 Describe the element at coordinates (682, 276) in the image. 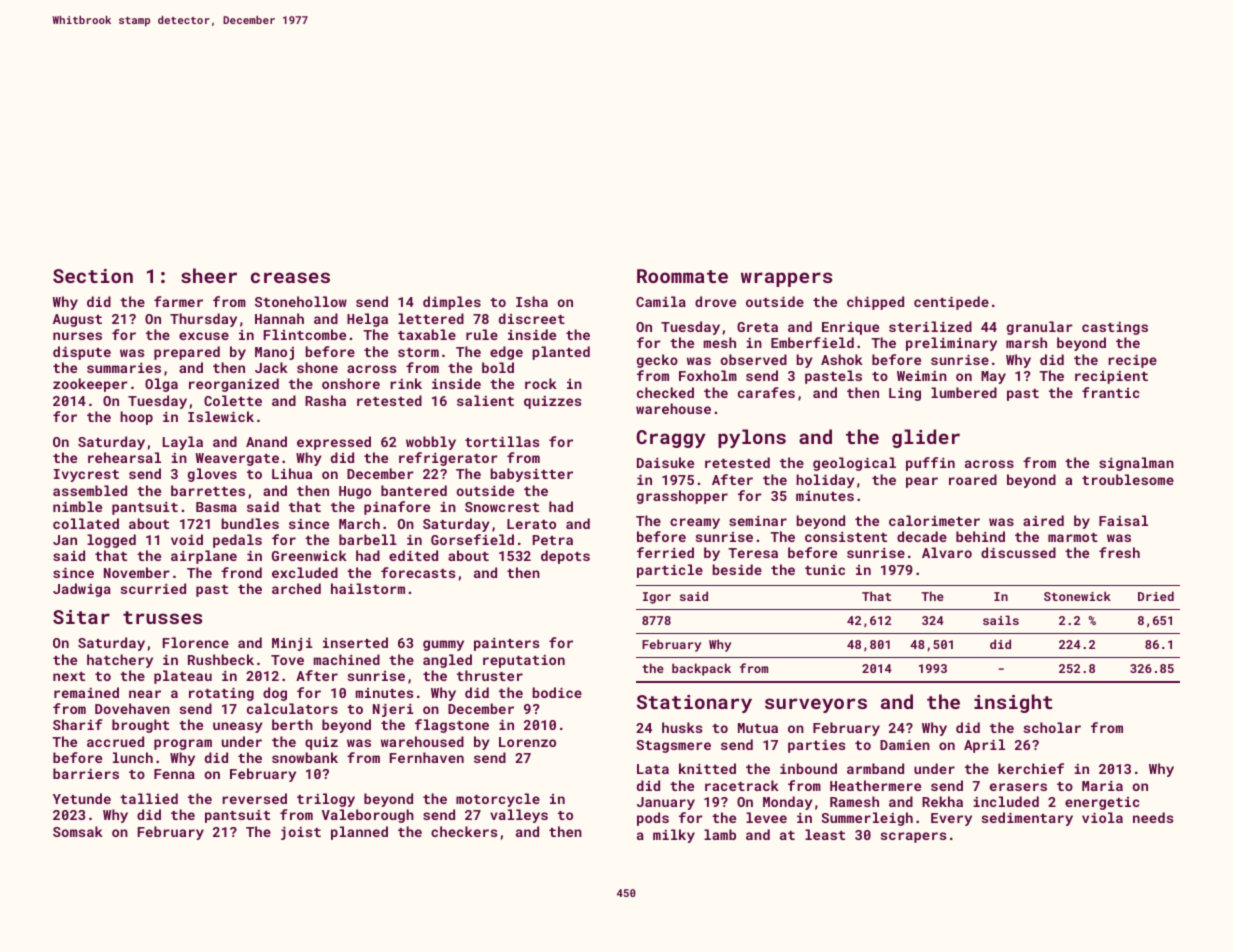

I see `Roommate` at that location.
